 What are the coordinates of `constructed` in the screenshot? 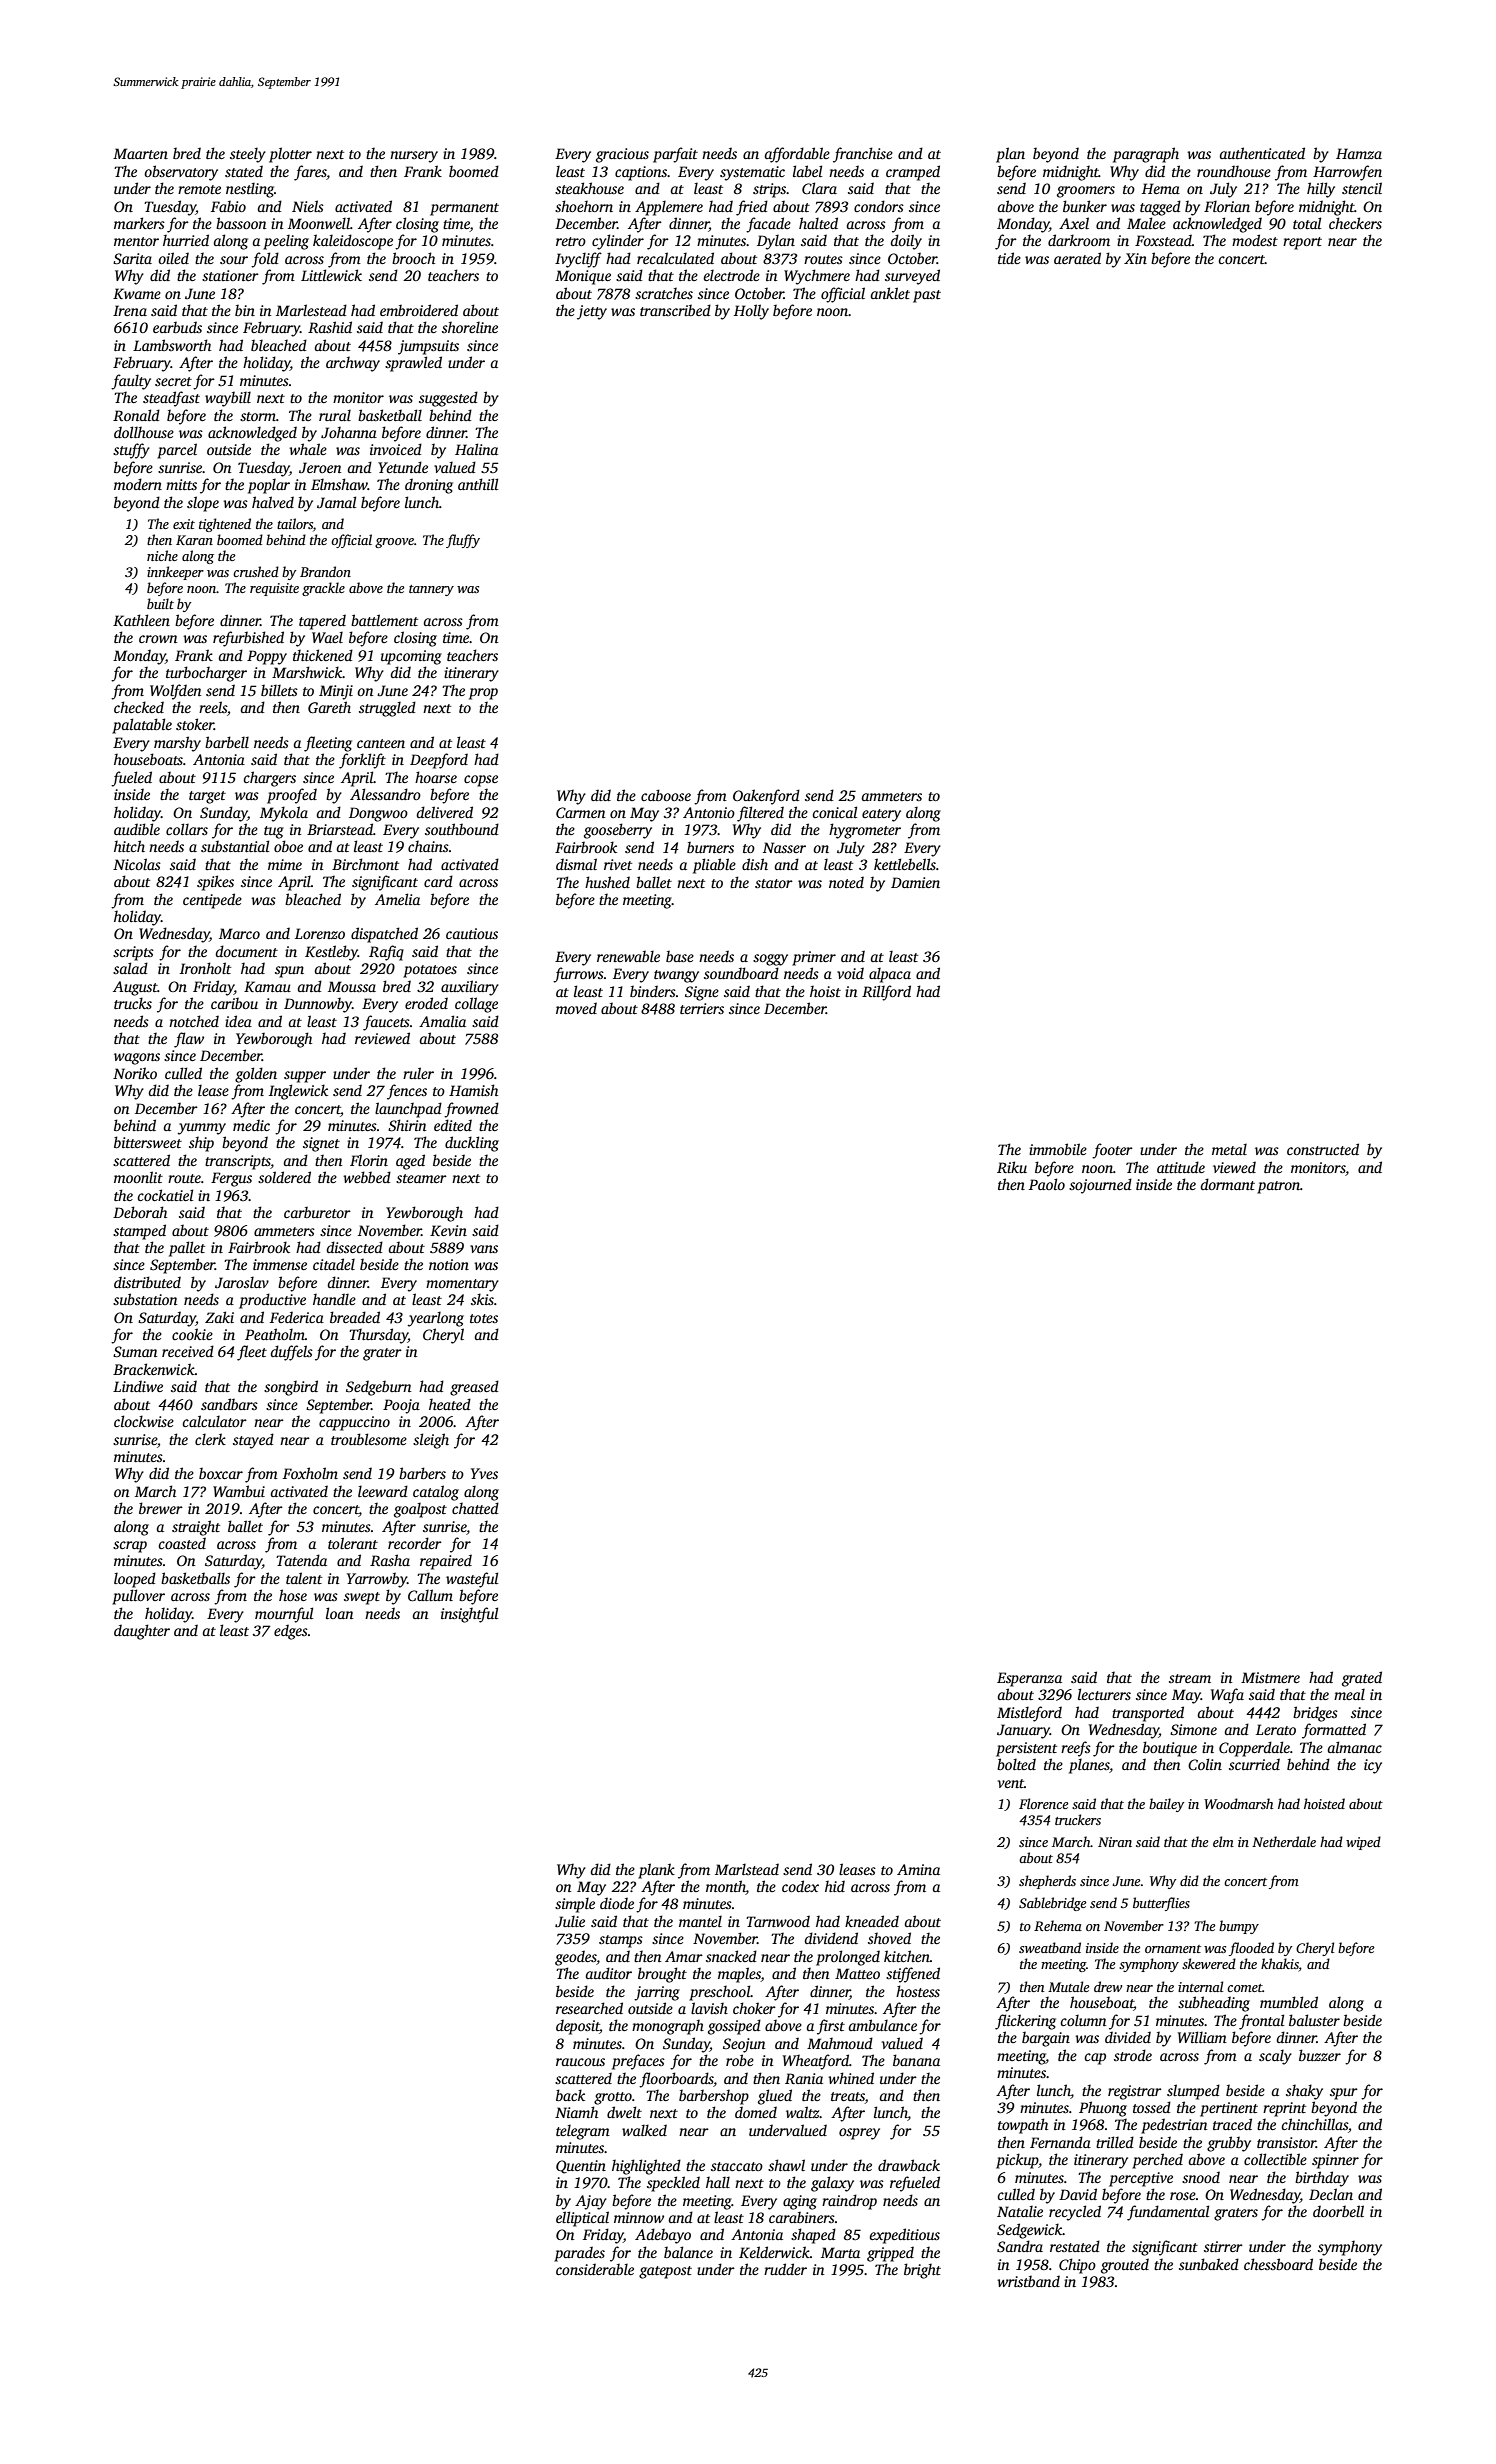 It's located at (1323, 1149).
